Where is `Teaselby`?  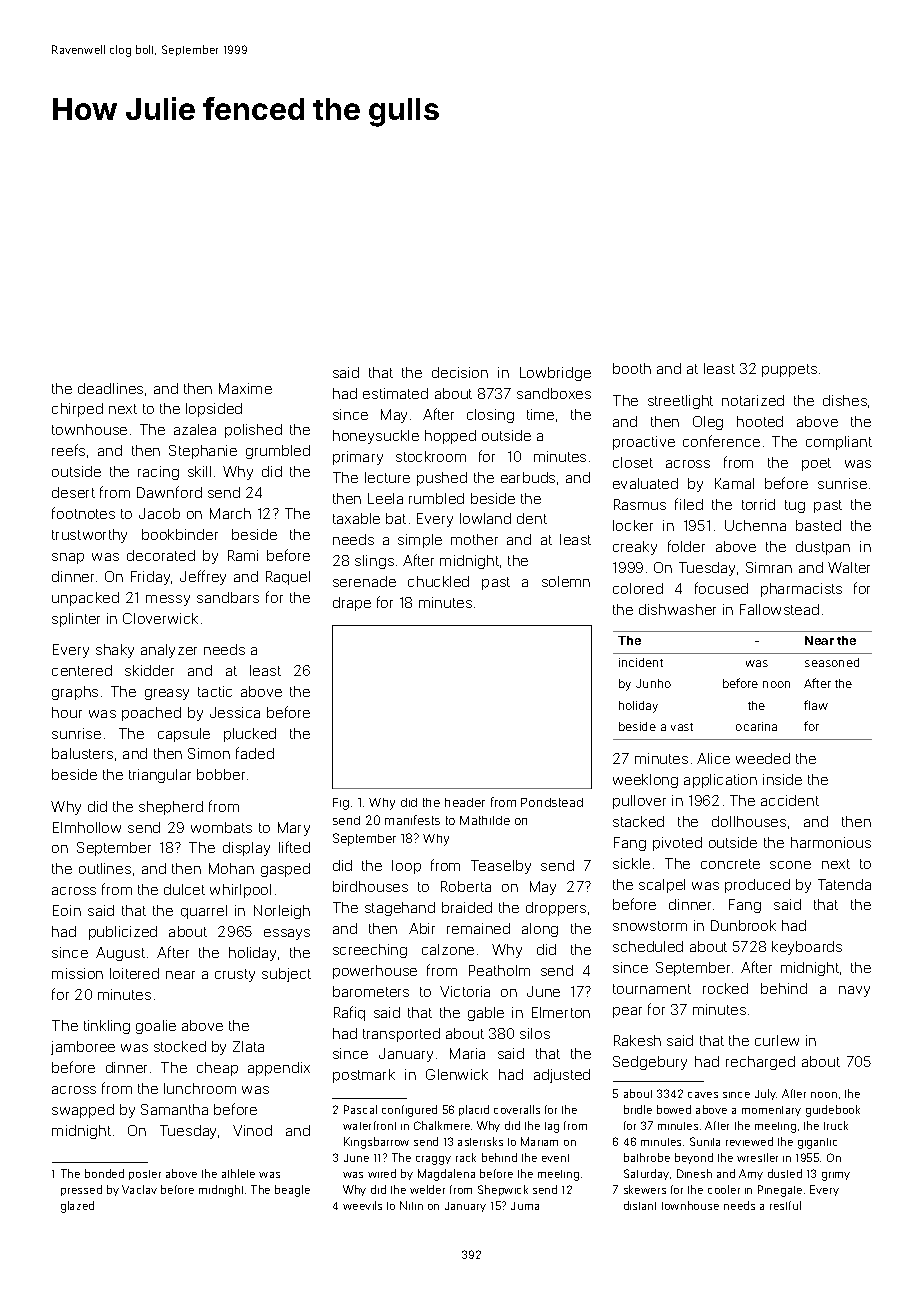
Teaselby is located at coordinates (501, 867).
